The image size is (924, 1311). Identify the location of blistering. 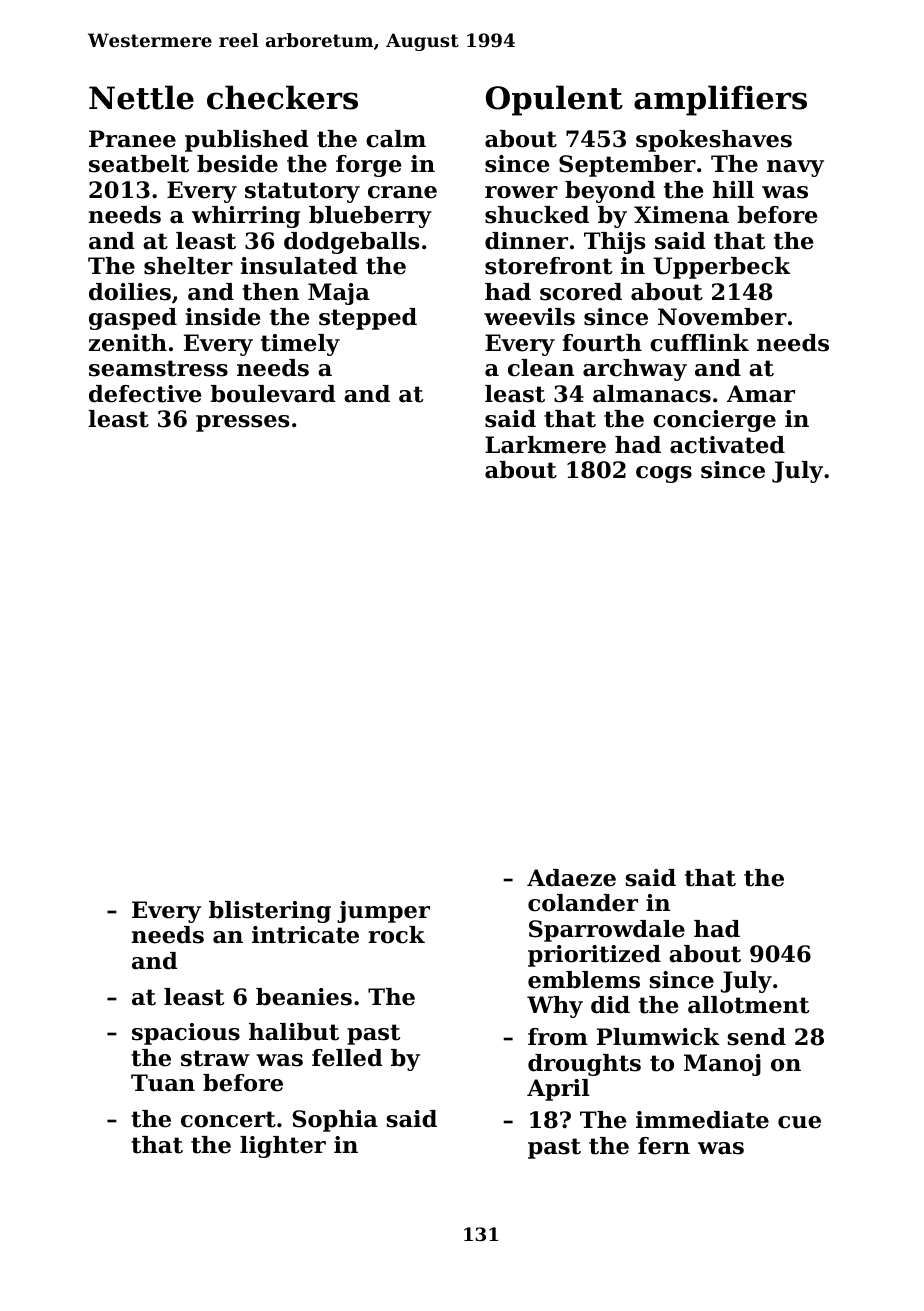
(270, 912).
